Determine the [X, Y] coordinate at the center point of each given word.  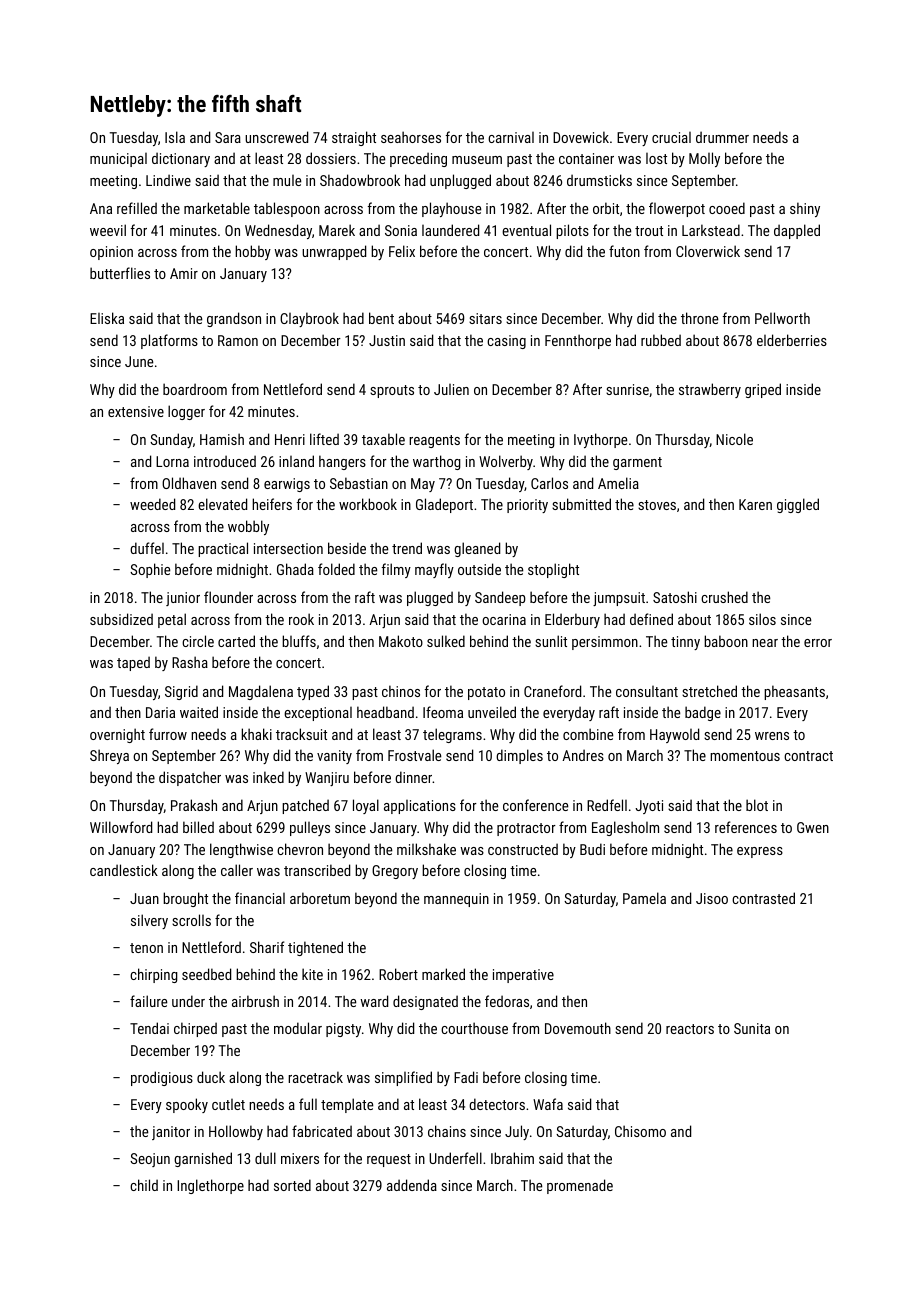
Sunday [171, 440]
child [144, 1185]
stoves [657, 505]
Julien [451, 389]
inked [268, 777]
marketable [217, 208]
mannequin [456, 900]
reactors [690, 1029]
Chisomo [640, 1131]
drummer [722, 137]
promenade [580, 1186]
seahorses [411, 137]
